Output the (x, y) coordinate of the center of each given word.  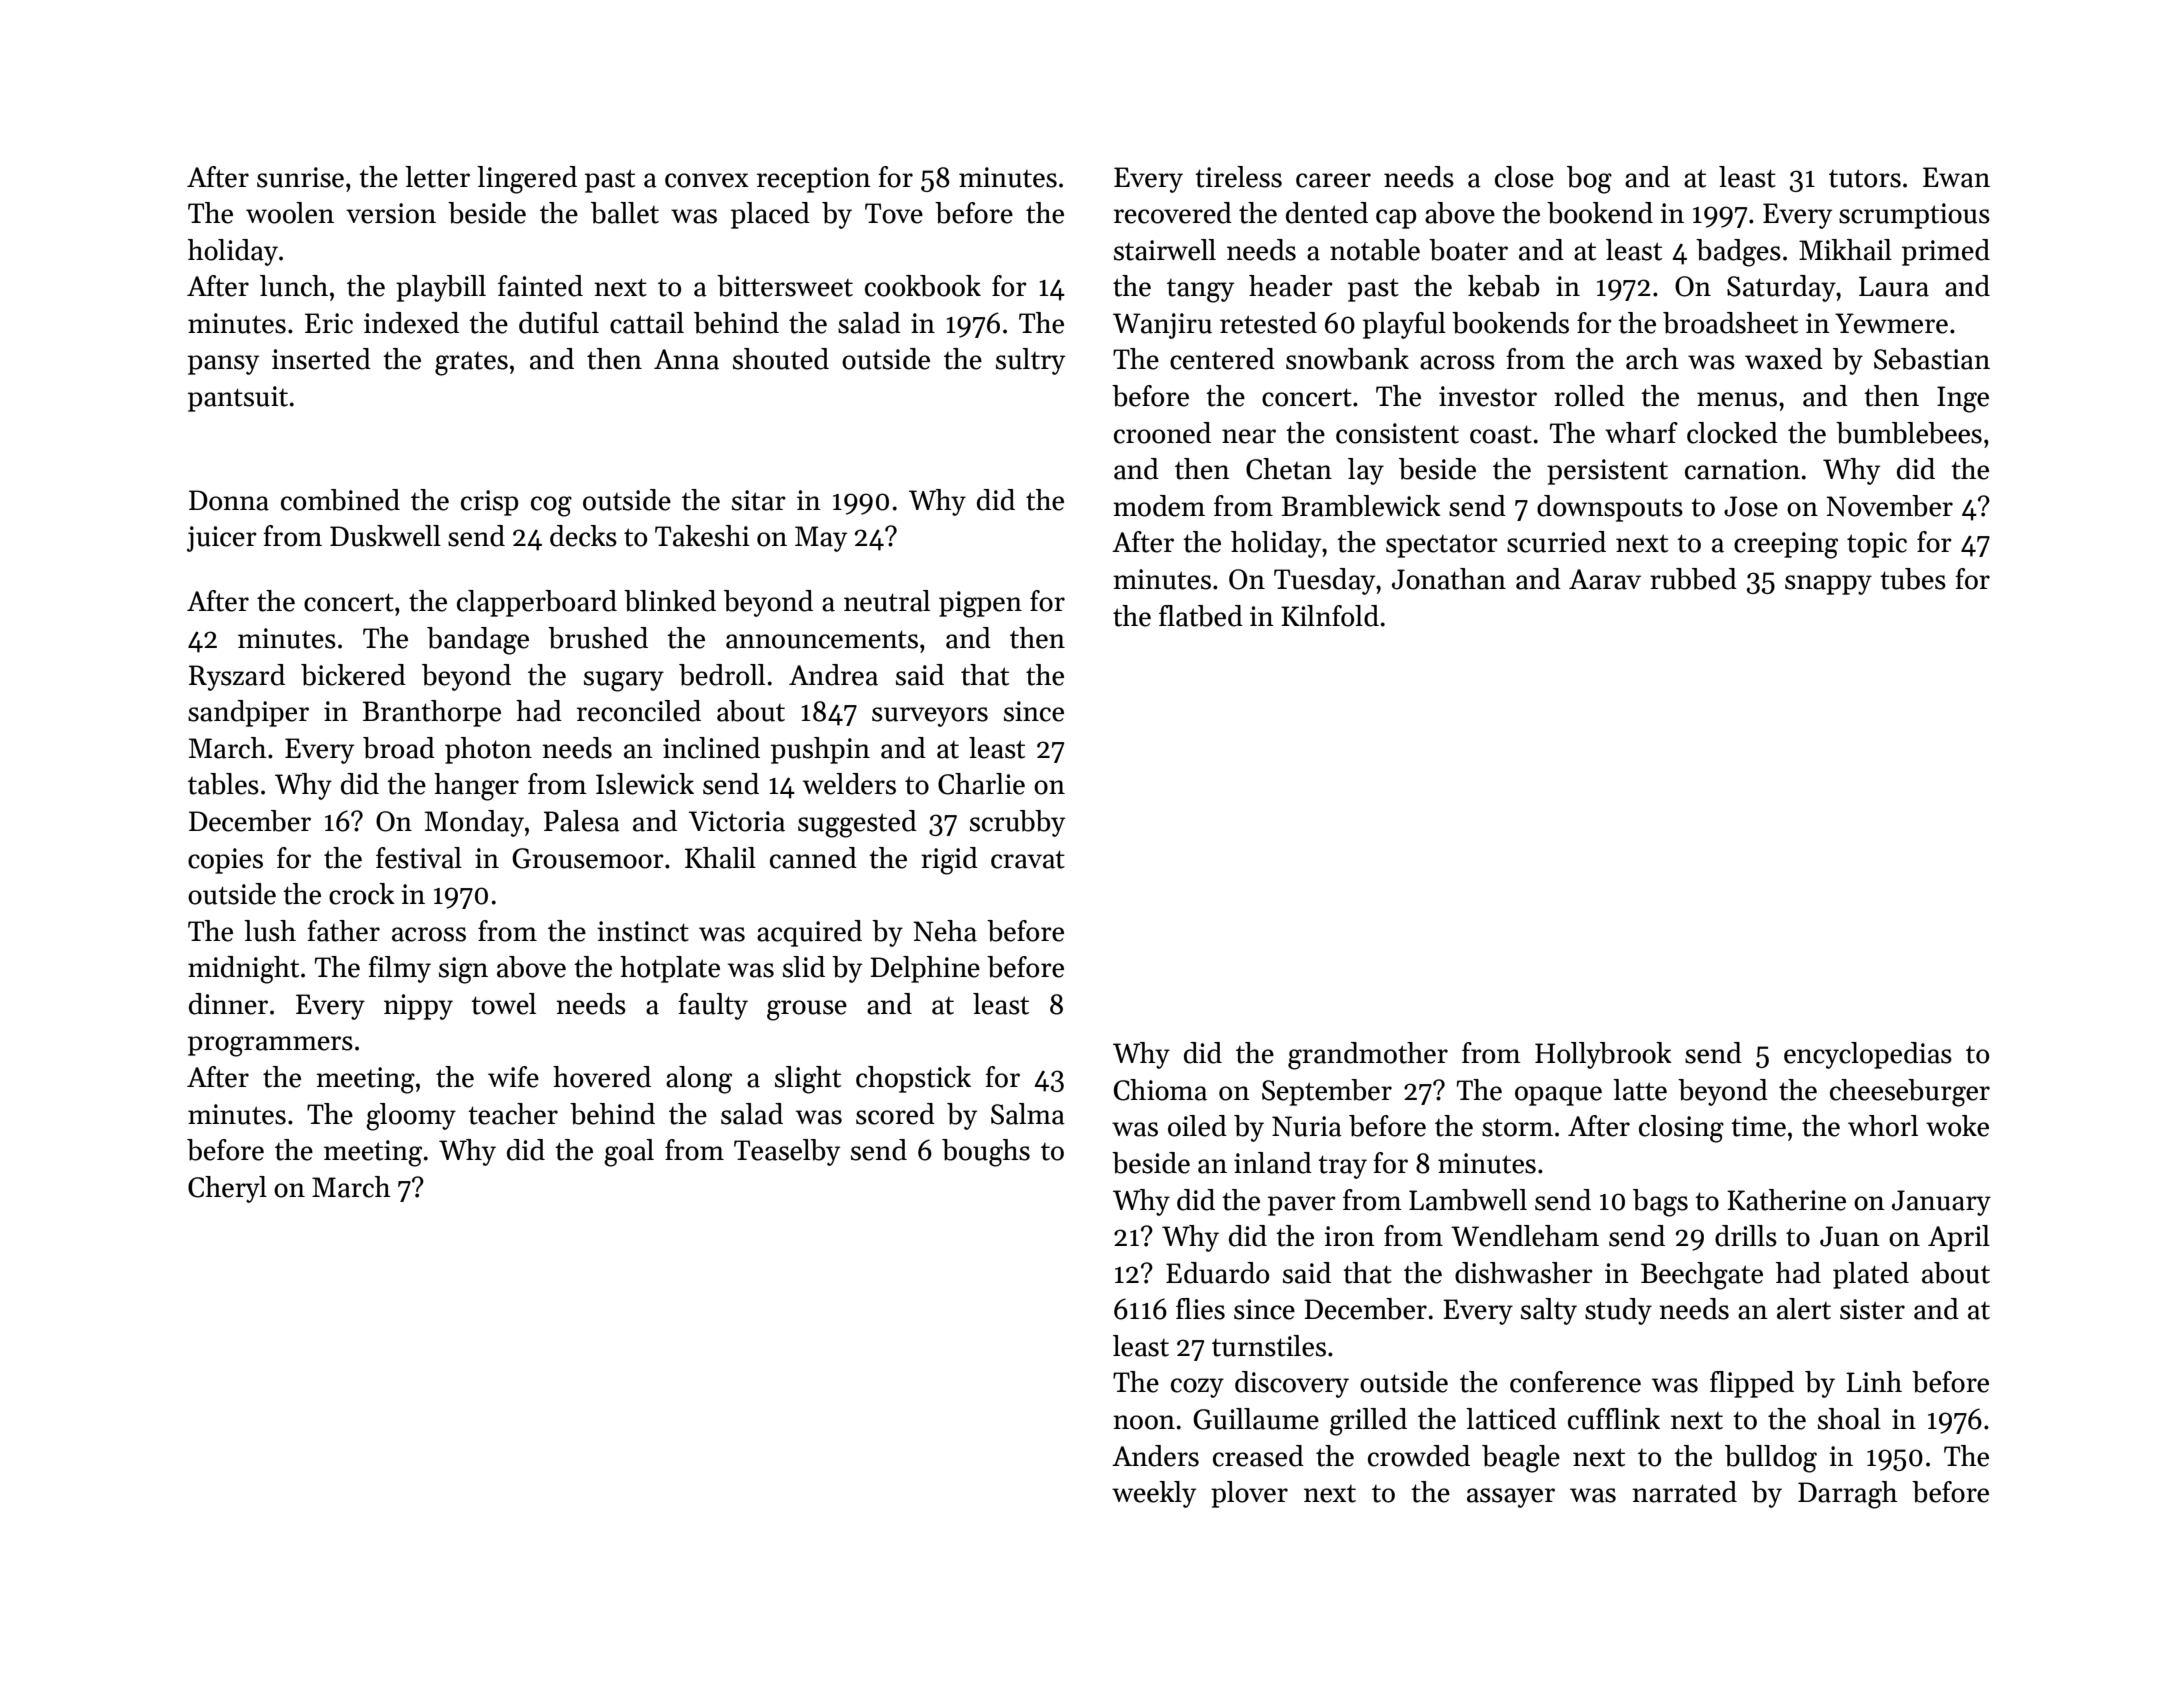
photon (488, 750)
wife (513, 1077)
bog (1589, 180)
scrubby (1017, 823)
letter (437, 177)
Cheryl (227, 1189)
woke (1957, 1126)
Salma (1028, 1114)
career (1333, 180)
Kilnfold (1330, 616)
